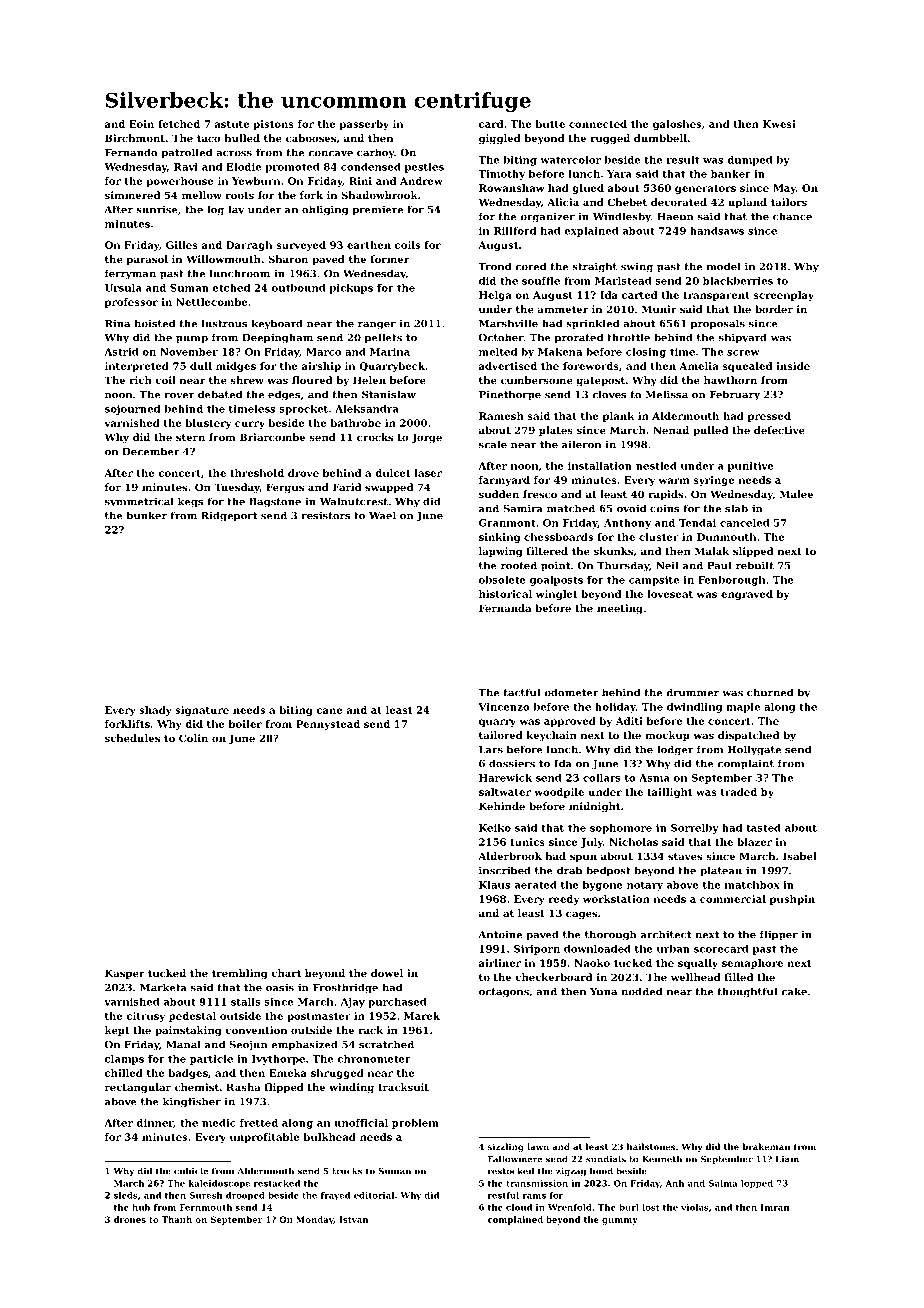 The width and height of the screenshot is (924, 1308). I want to click on rectangular, so click(138, 1088).
